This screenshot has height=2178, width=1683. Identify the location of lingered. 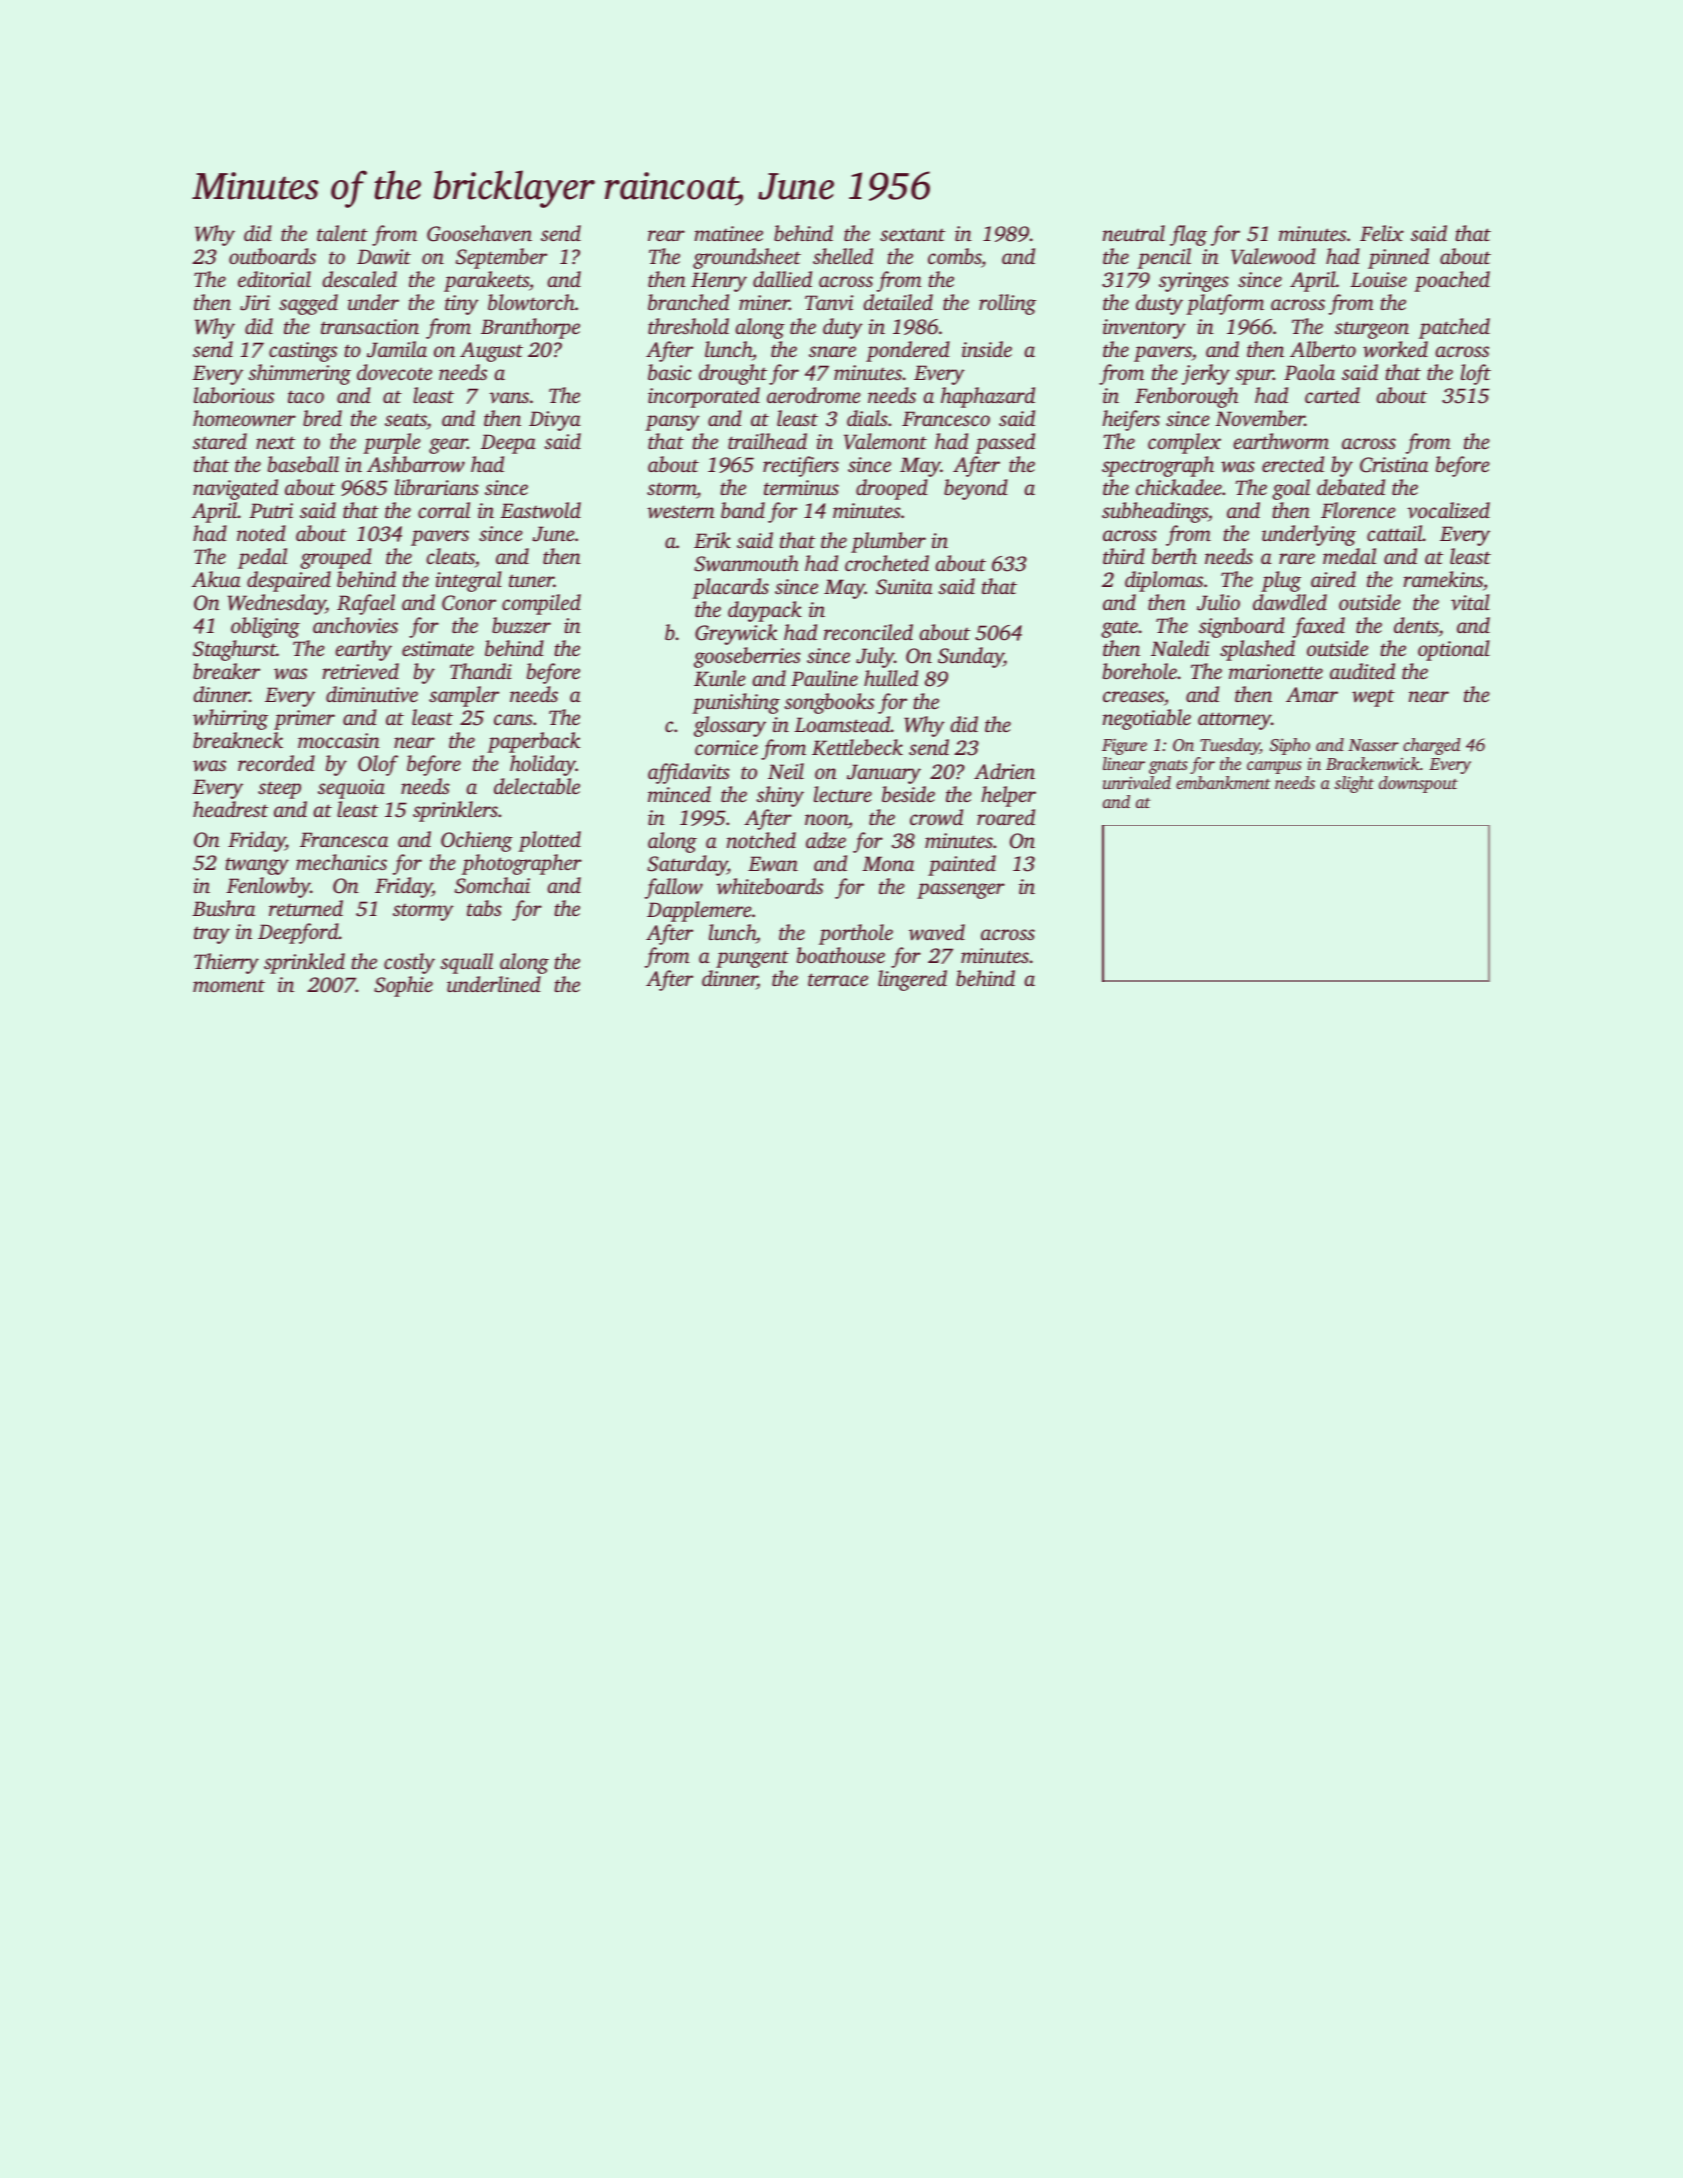
(912, 980).
